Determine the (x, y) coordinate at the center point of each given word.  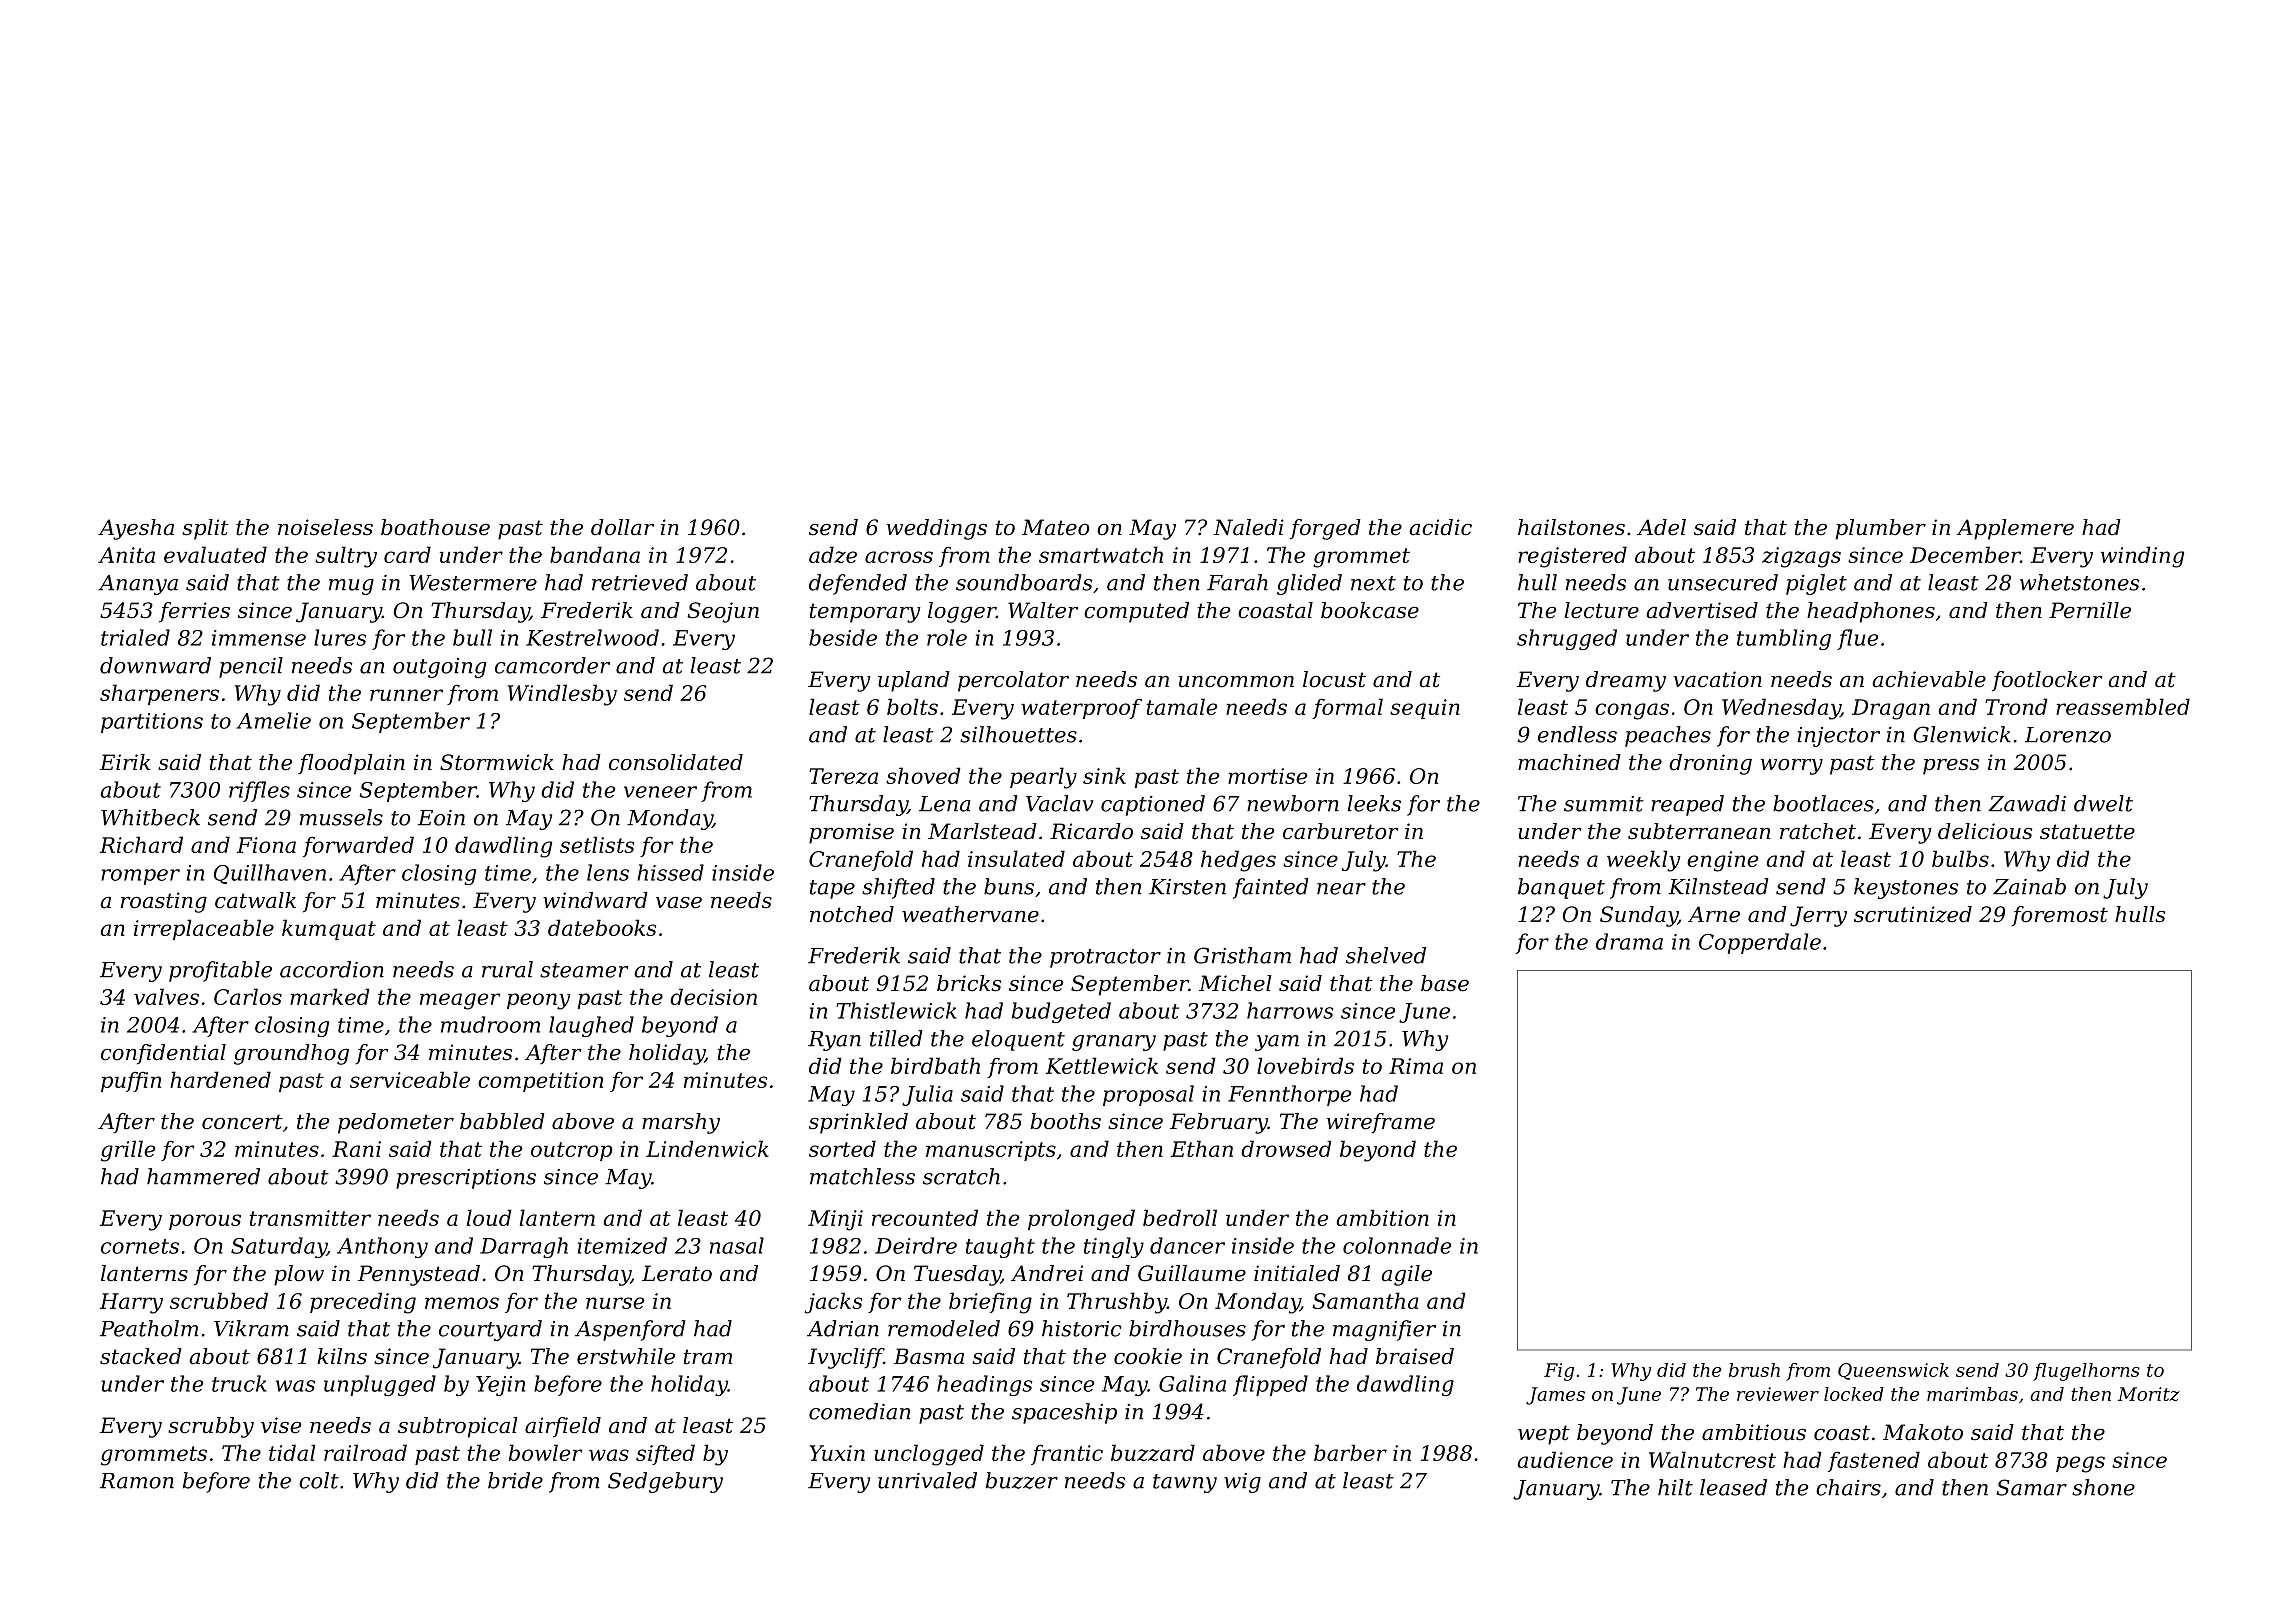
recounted (925, 1217)
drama (1629, 941)
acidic (1441, 527)
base (1445, 983)
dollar (622, 527)
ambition (1382, 1217)
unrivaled (927, 1480)
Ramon (137, 1481)
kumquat (329, 929)
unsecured (1723, 582)
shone (2103, 1487)
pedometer (396, 1123)
